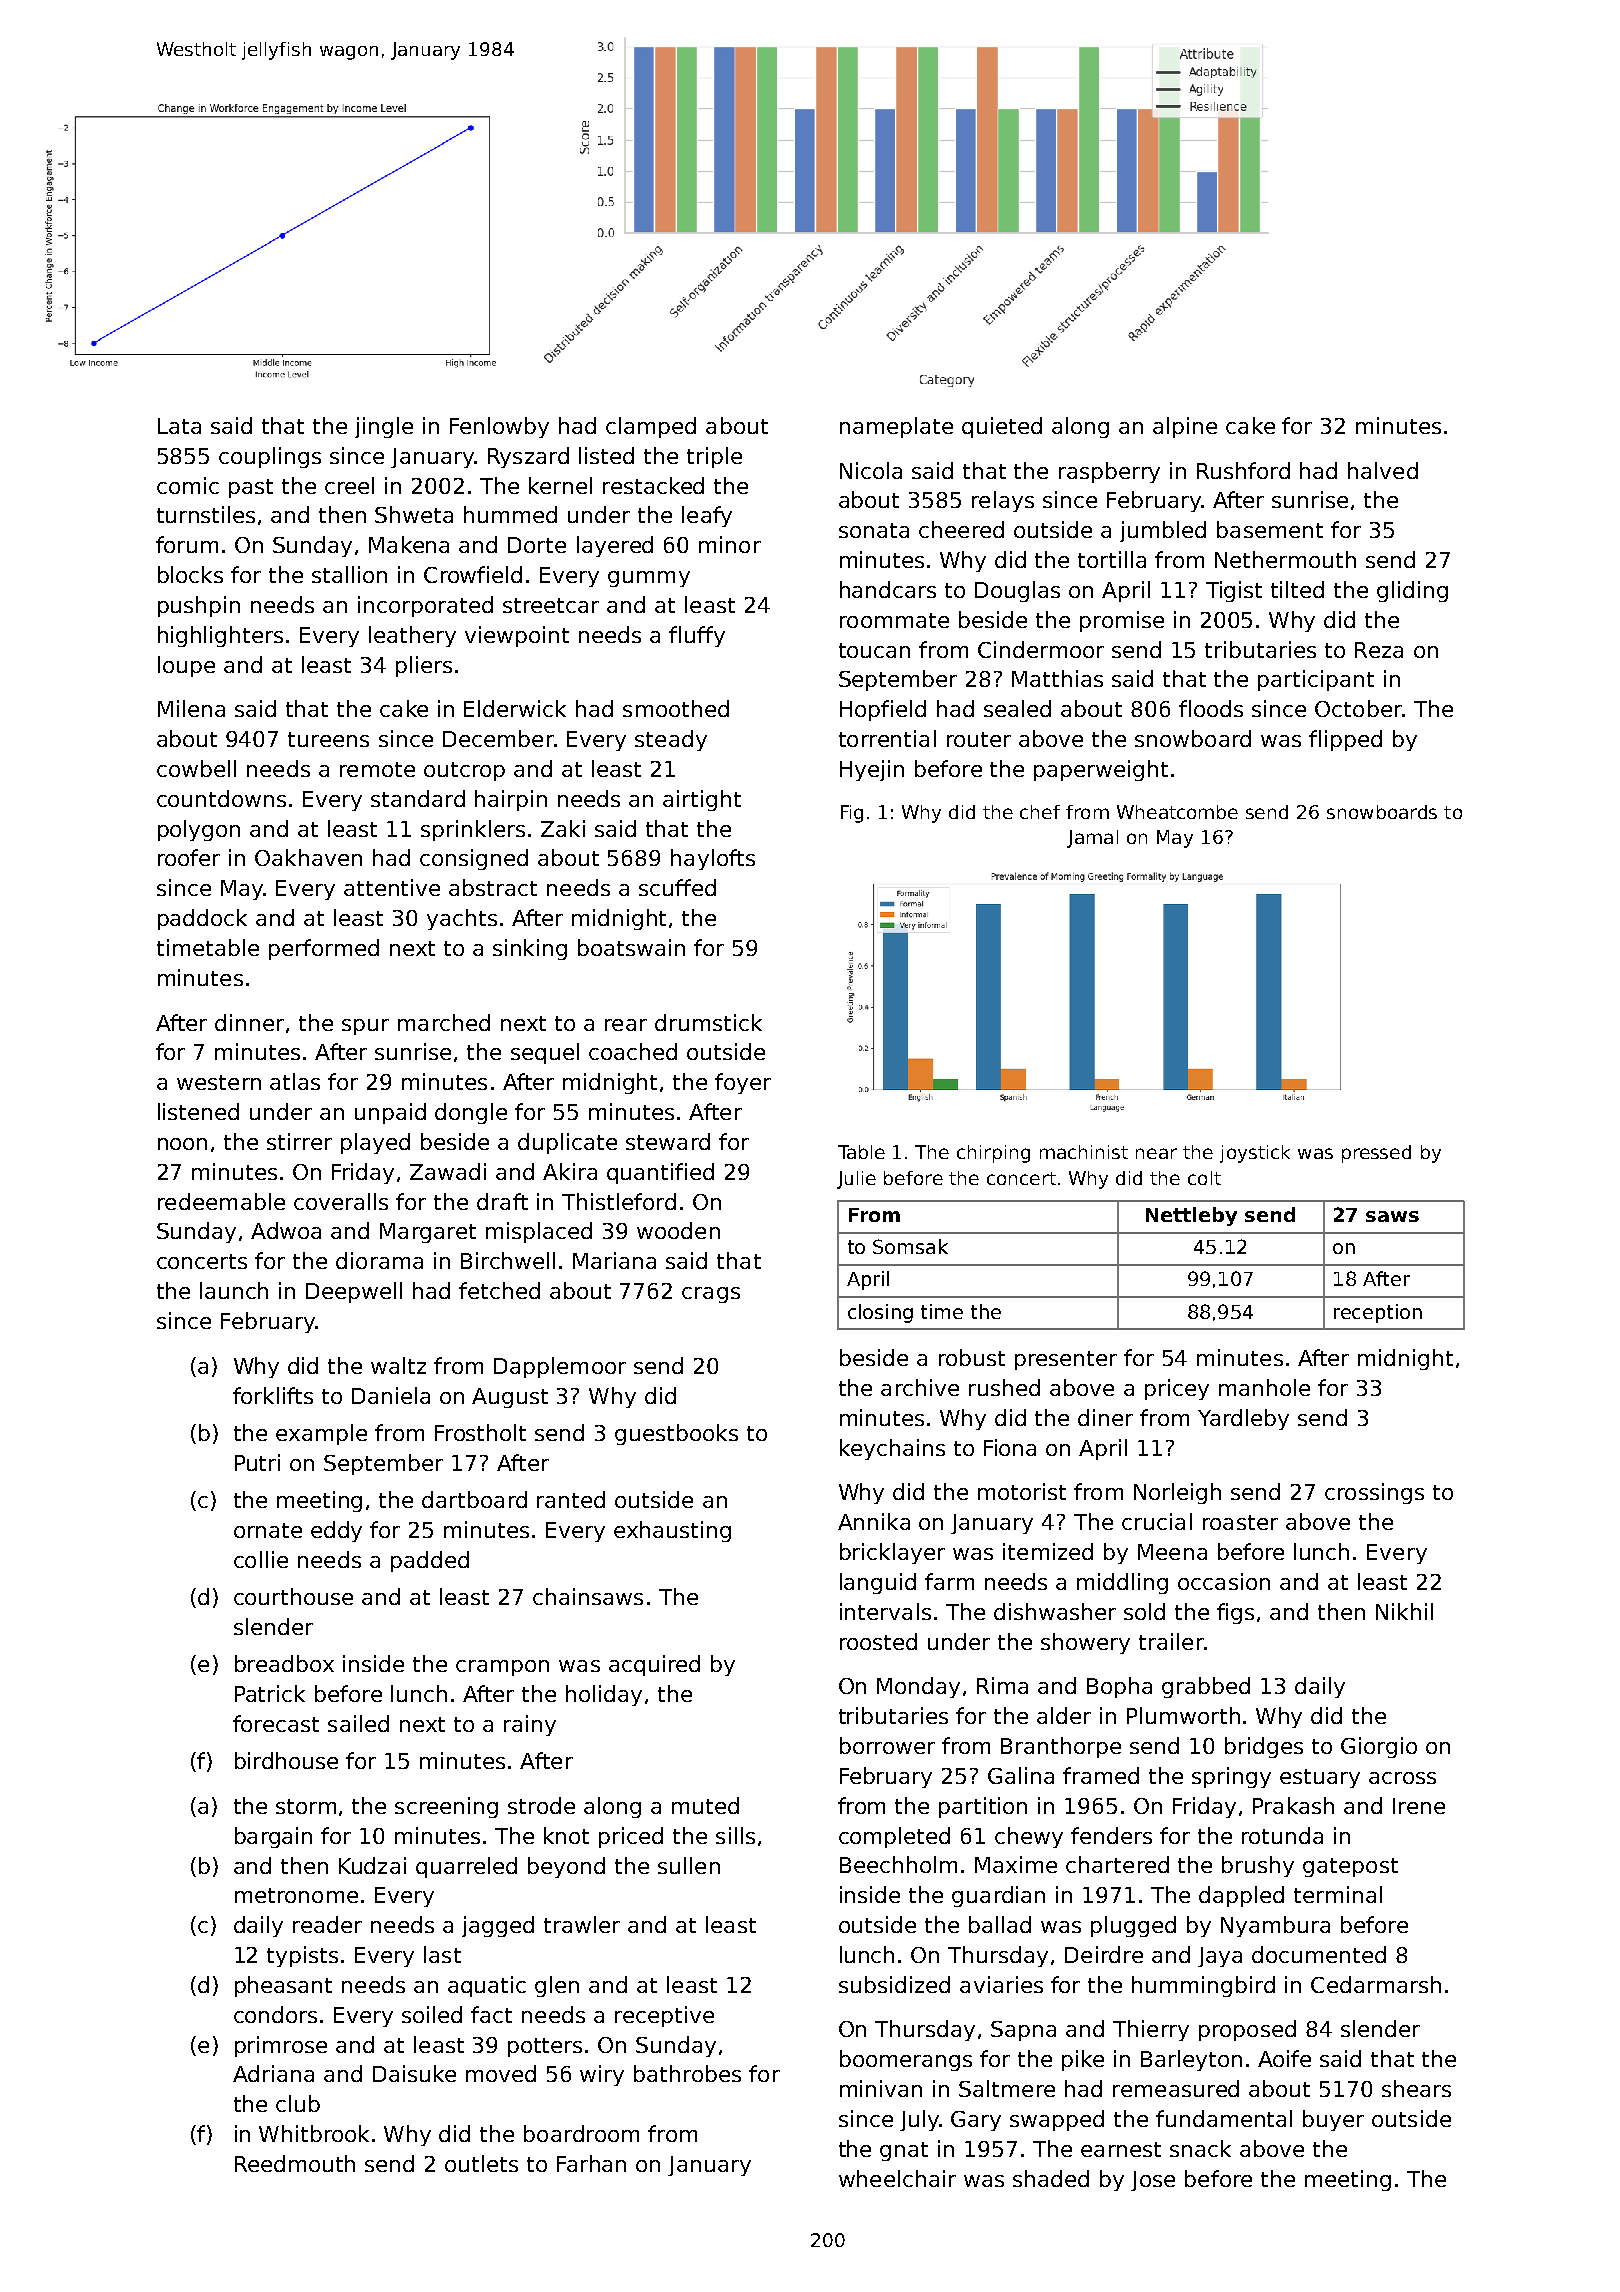  Describe the element at coordinates (894, 620) in the screenshot. I see `roommate` at that location.
